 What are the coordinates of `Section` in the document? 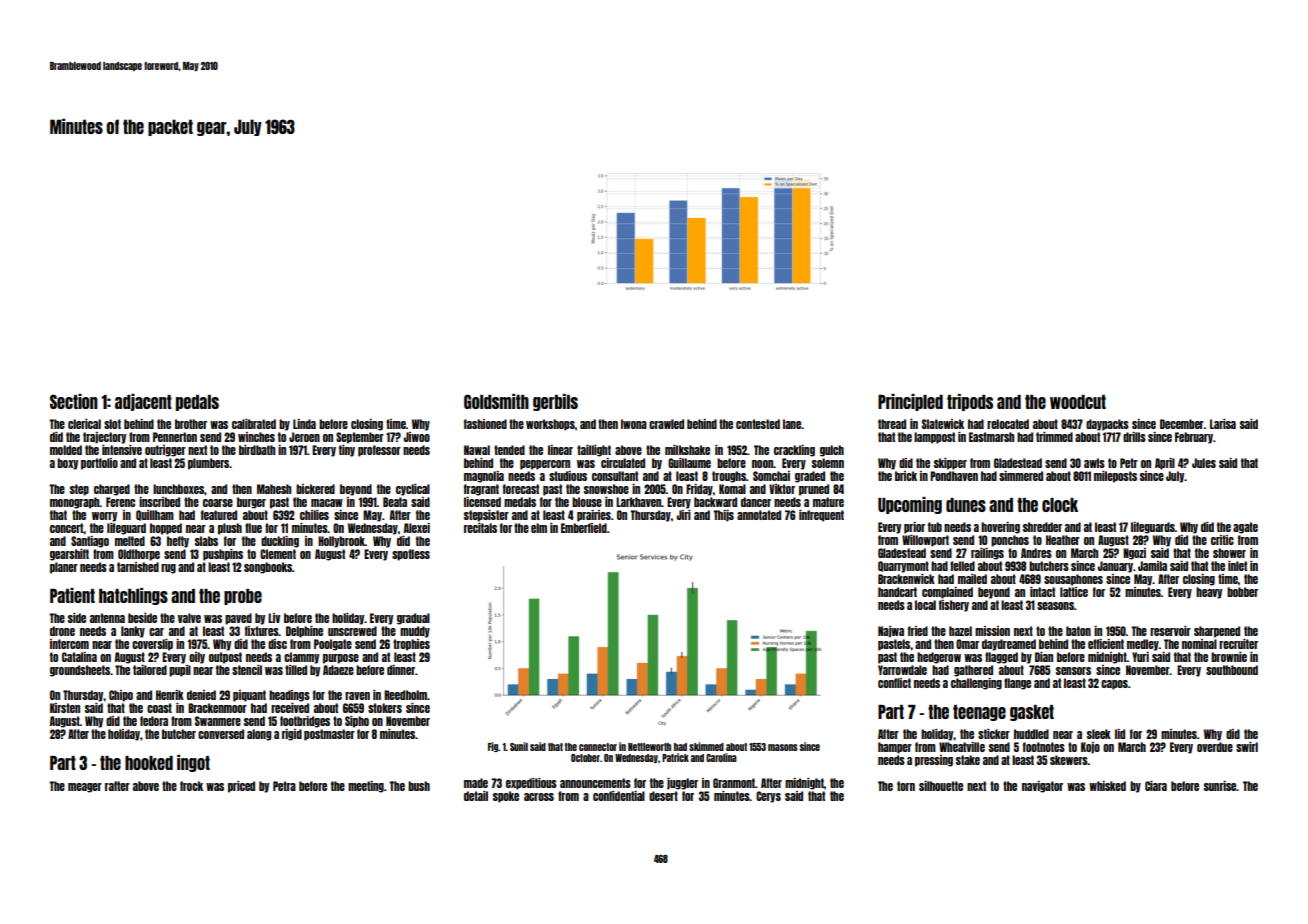 It's located at (74, 401).
